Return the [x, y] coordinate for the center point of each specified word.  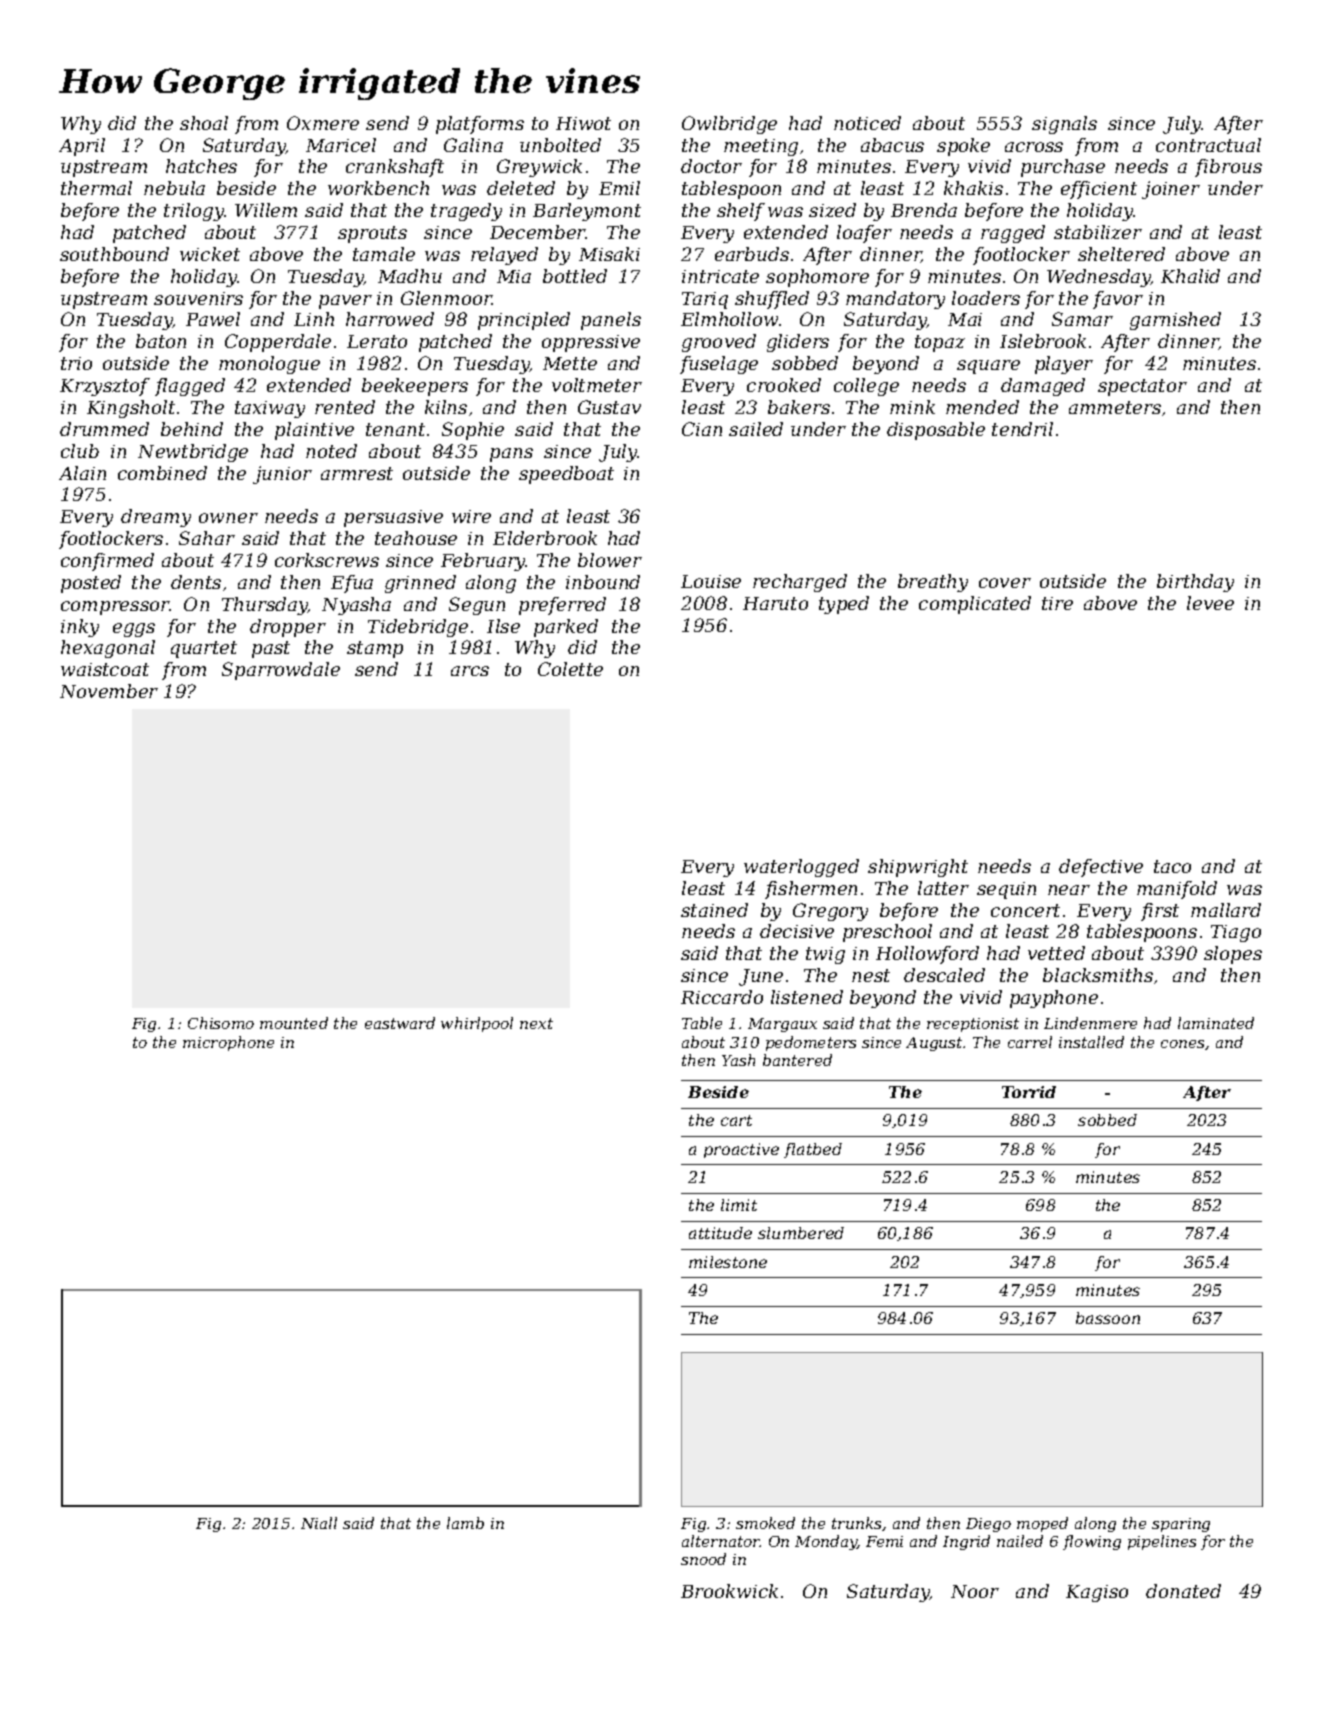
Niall [319, 1523]
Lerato [377, 341]
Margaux [782, 1025]
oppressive [591, 343]
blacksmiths [1098, 975]
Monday [826, 1542]
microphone [228, 1043]
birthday [1195, 583]
